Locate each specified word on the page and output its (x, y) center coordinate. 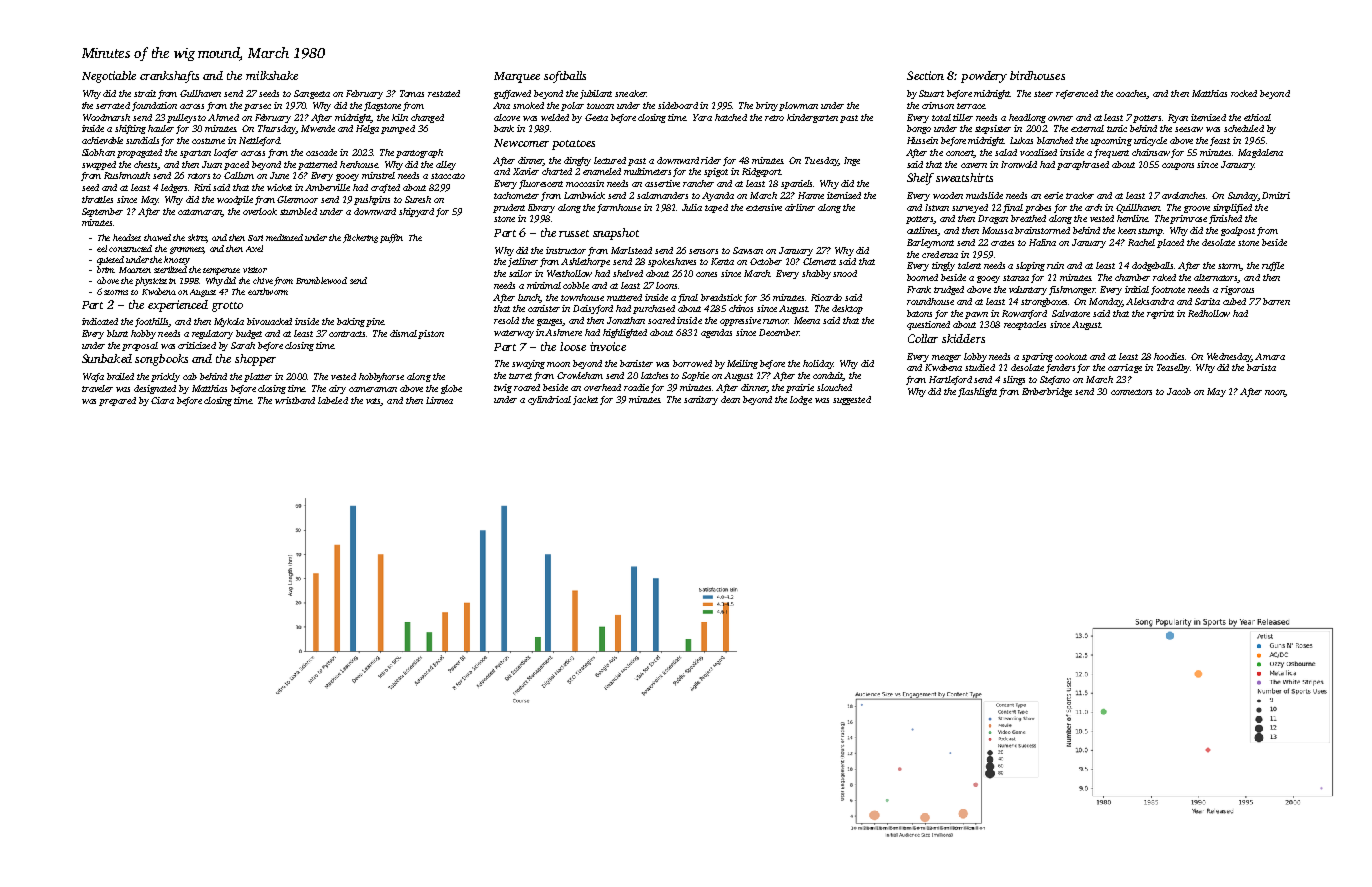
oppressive (740, 321)
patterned (317, 165)
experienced (178, 306)
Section (925, 75)
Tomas (412, 93)
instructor (566, 250)
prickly (165, 377)
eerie (1053, 195)
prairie (800, 388)
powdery (984, 77)
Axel (254, 248)
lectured (610, 160)
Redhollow (1209, 313)
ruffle (1273, 266)
